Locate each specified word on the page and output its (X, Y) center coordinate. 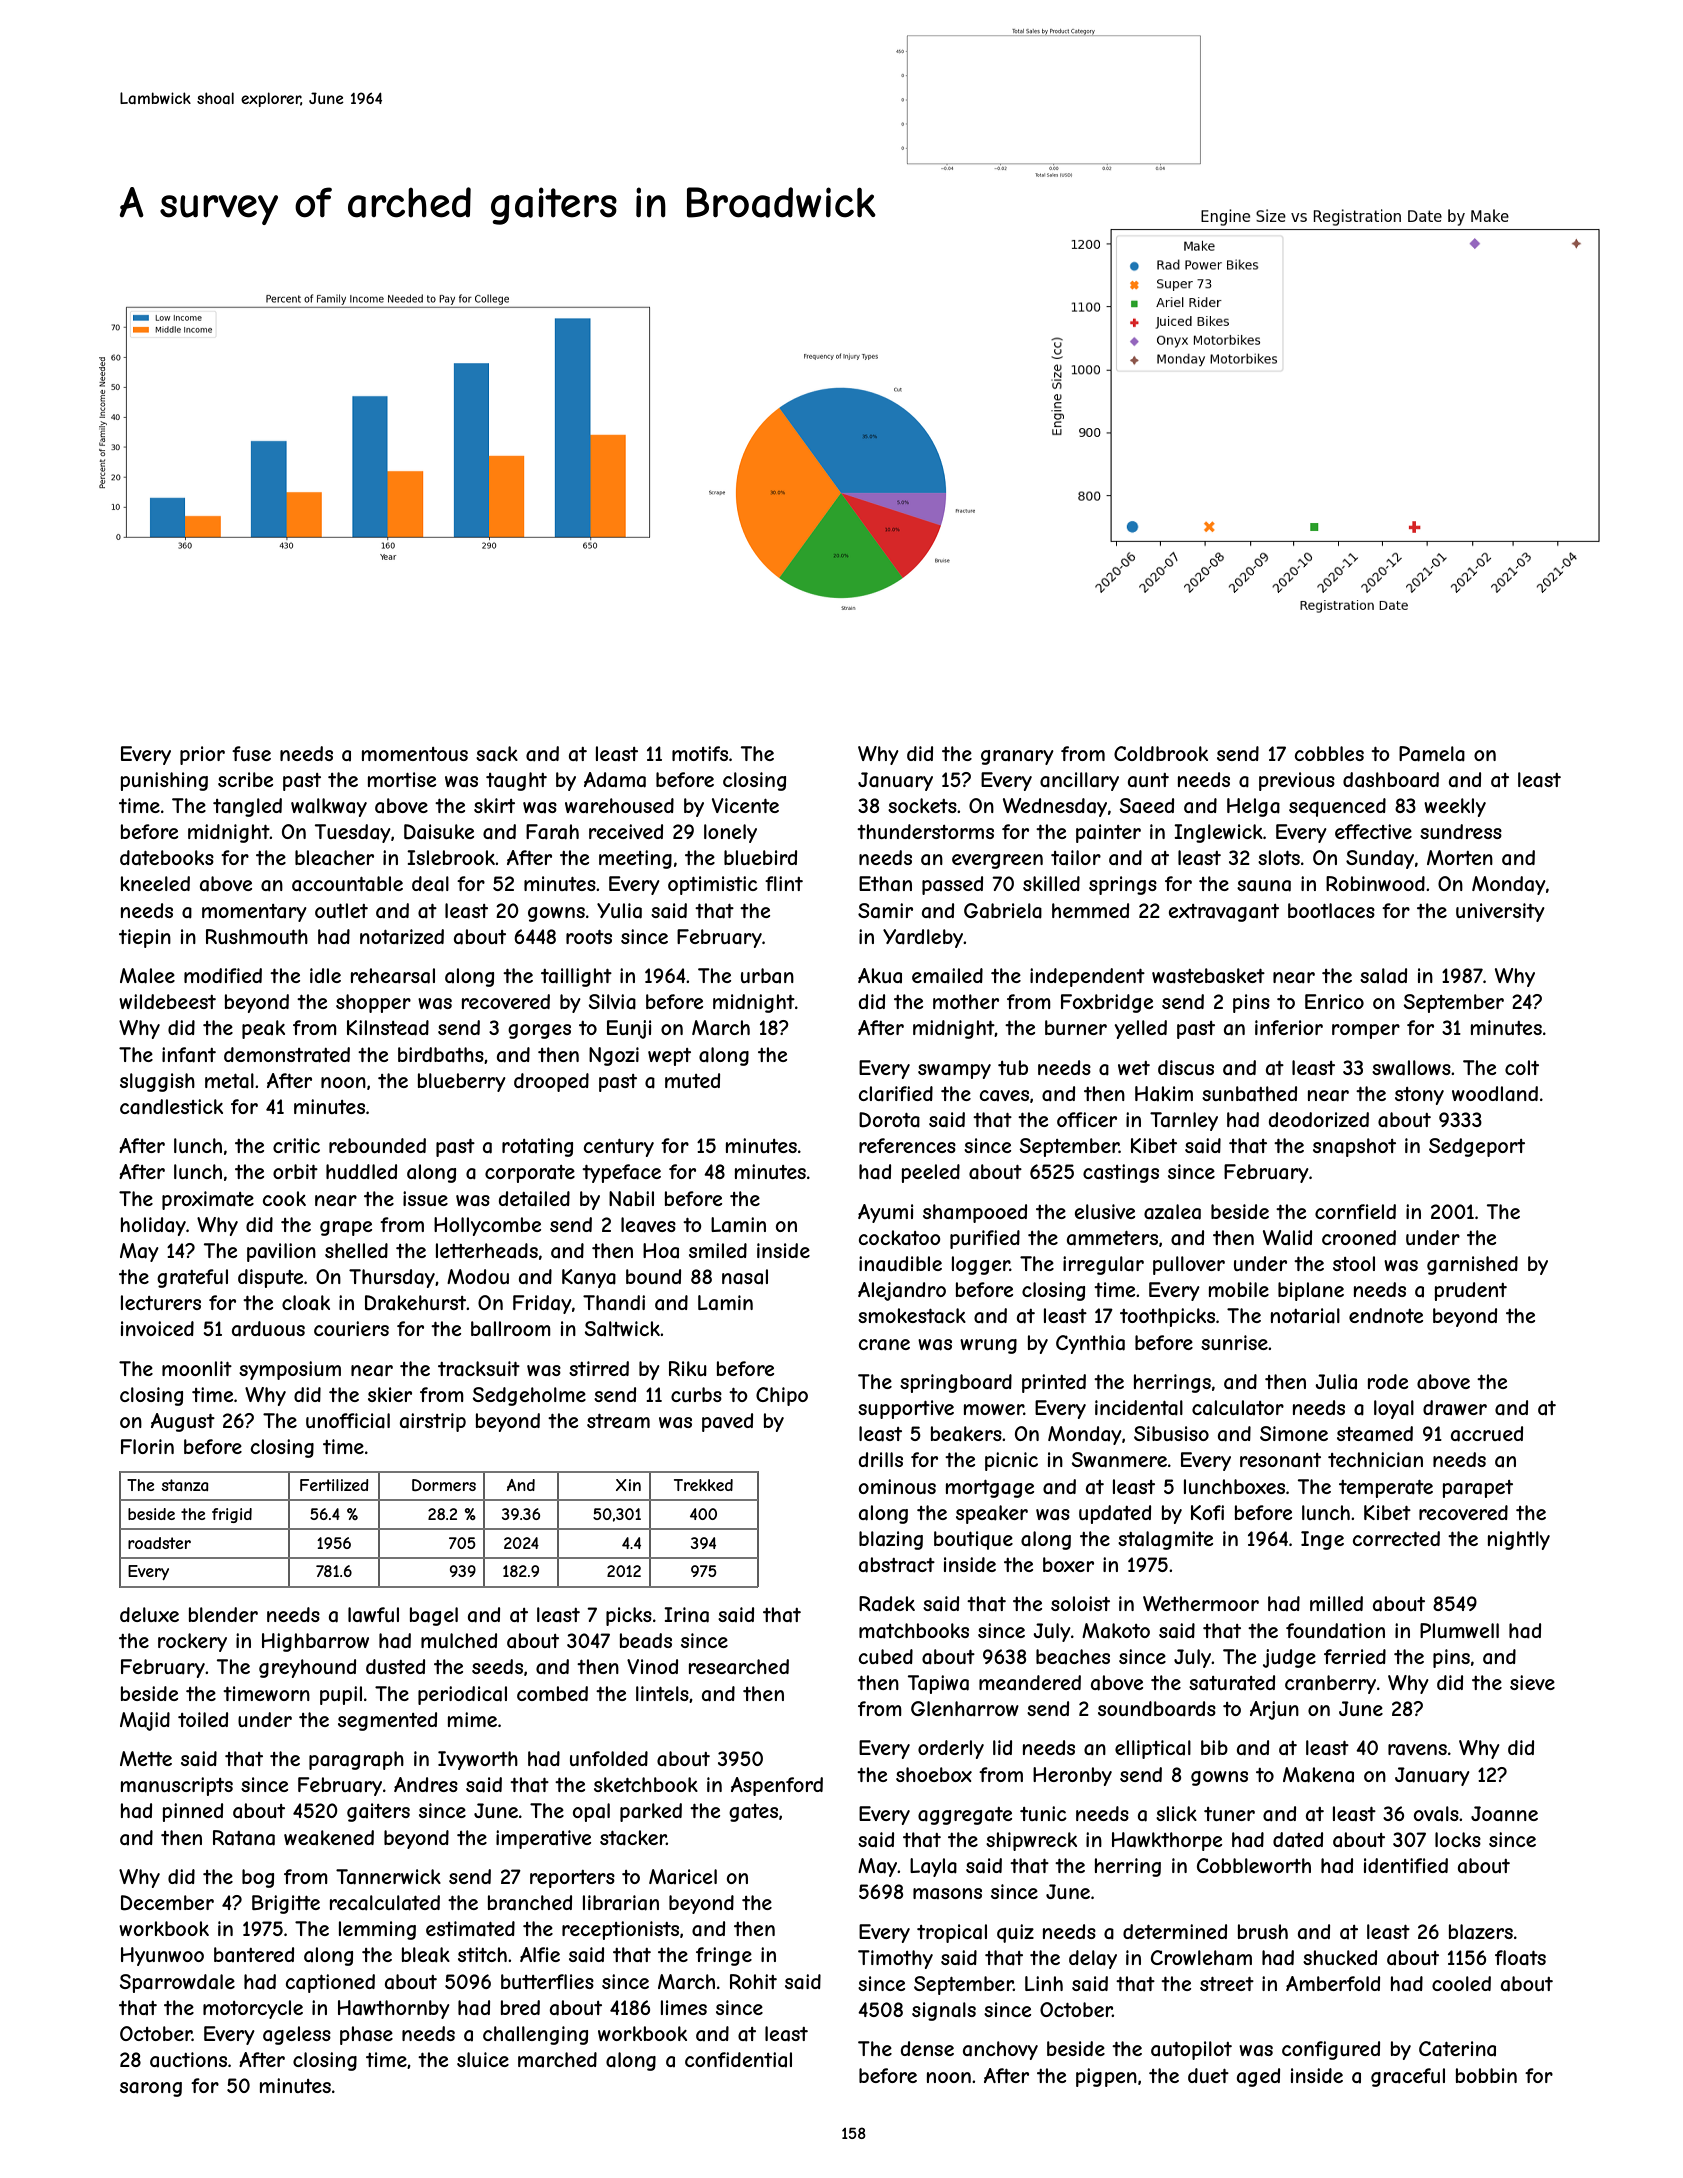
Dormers (444, 1485)
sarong (151, 2089)
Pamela (1432, 754)
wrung (988, 1346)
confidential (738, 2059)
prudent (1471, 1291)
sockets (922, 805)
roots (589, 937)
